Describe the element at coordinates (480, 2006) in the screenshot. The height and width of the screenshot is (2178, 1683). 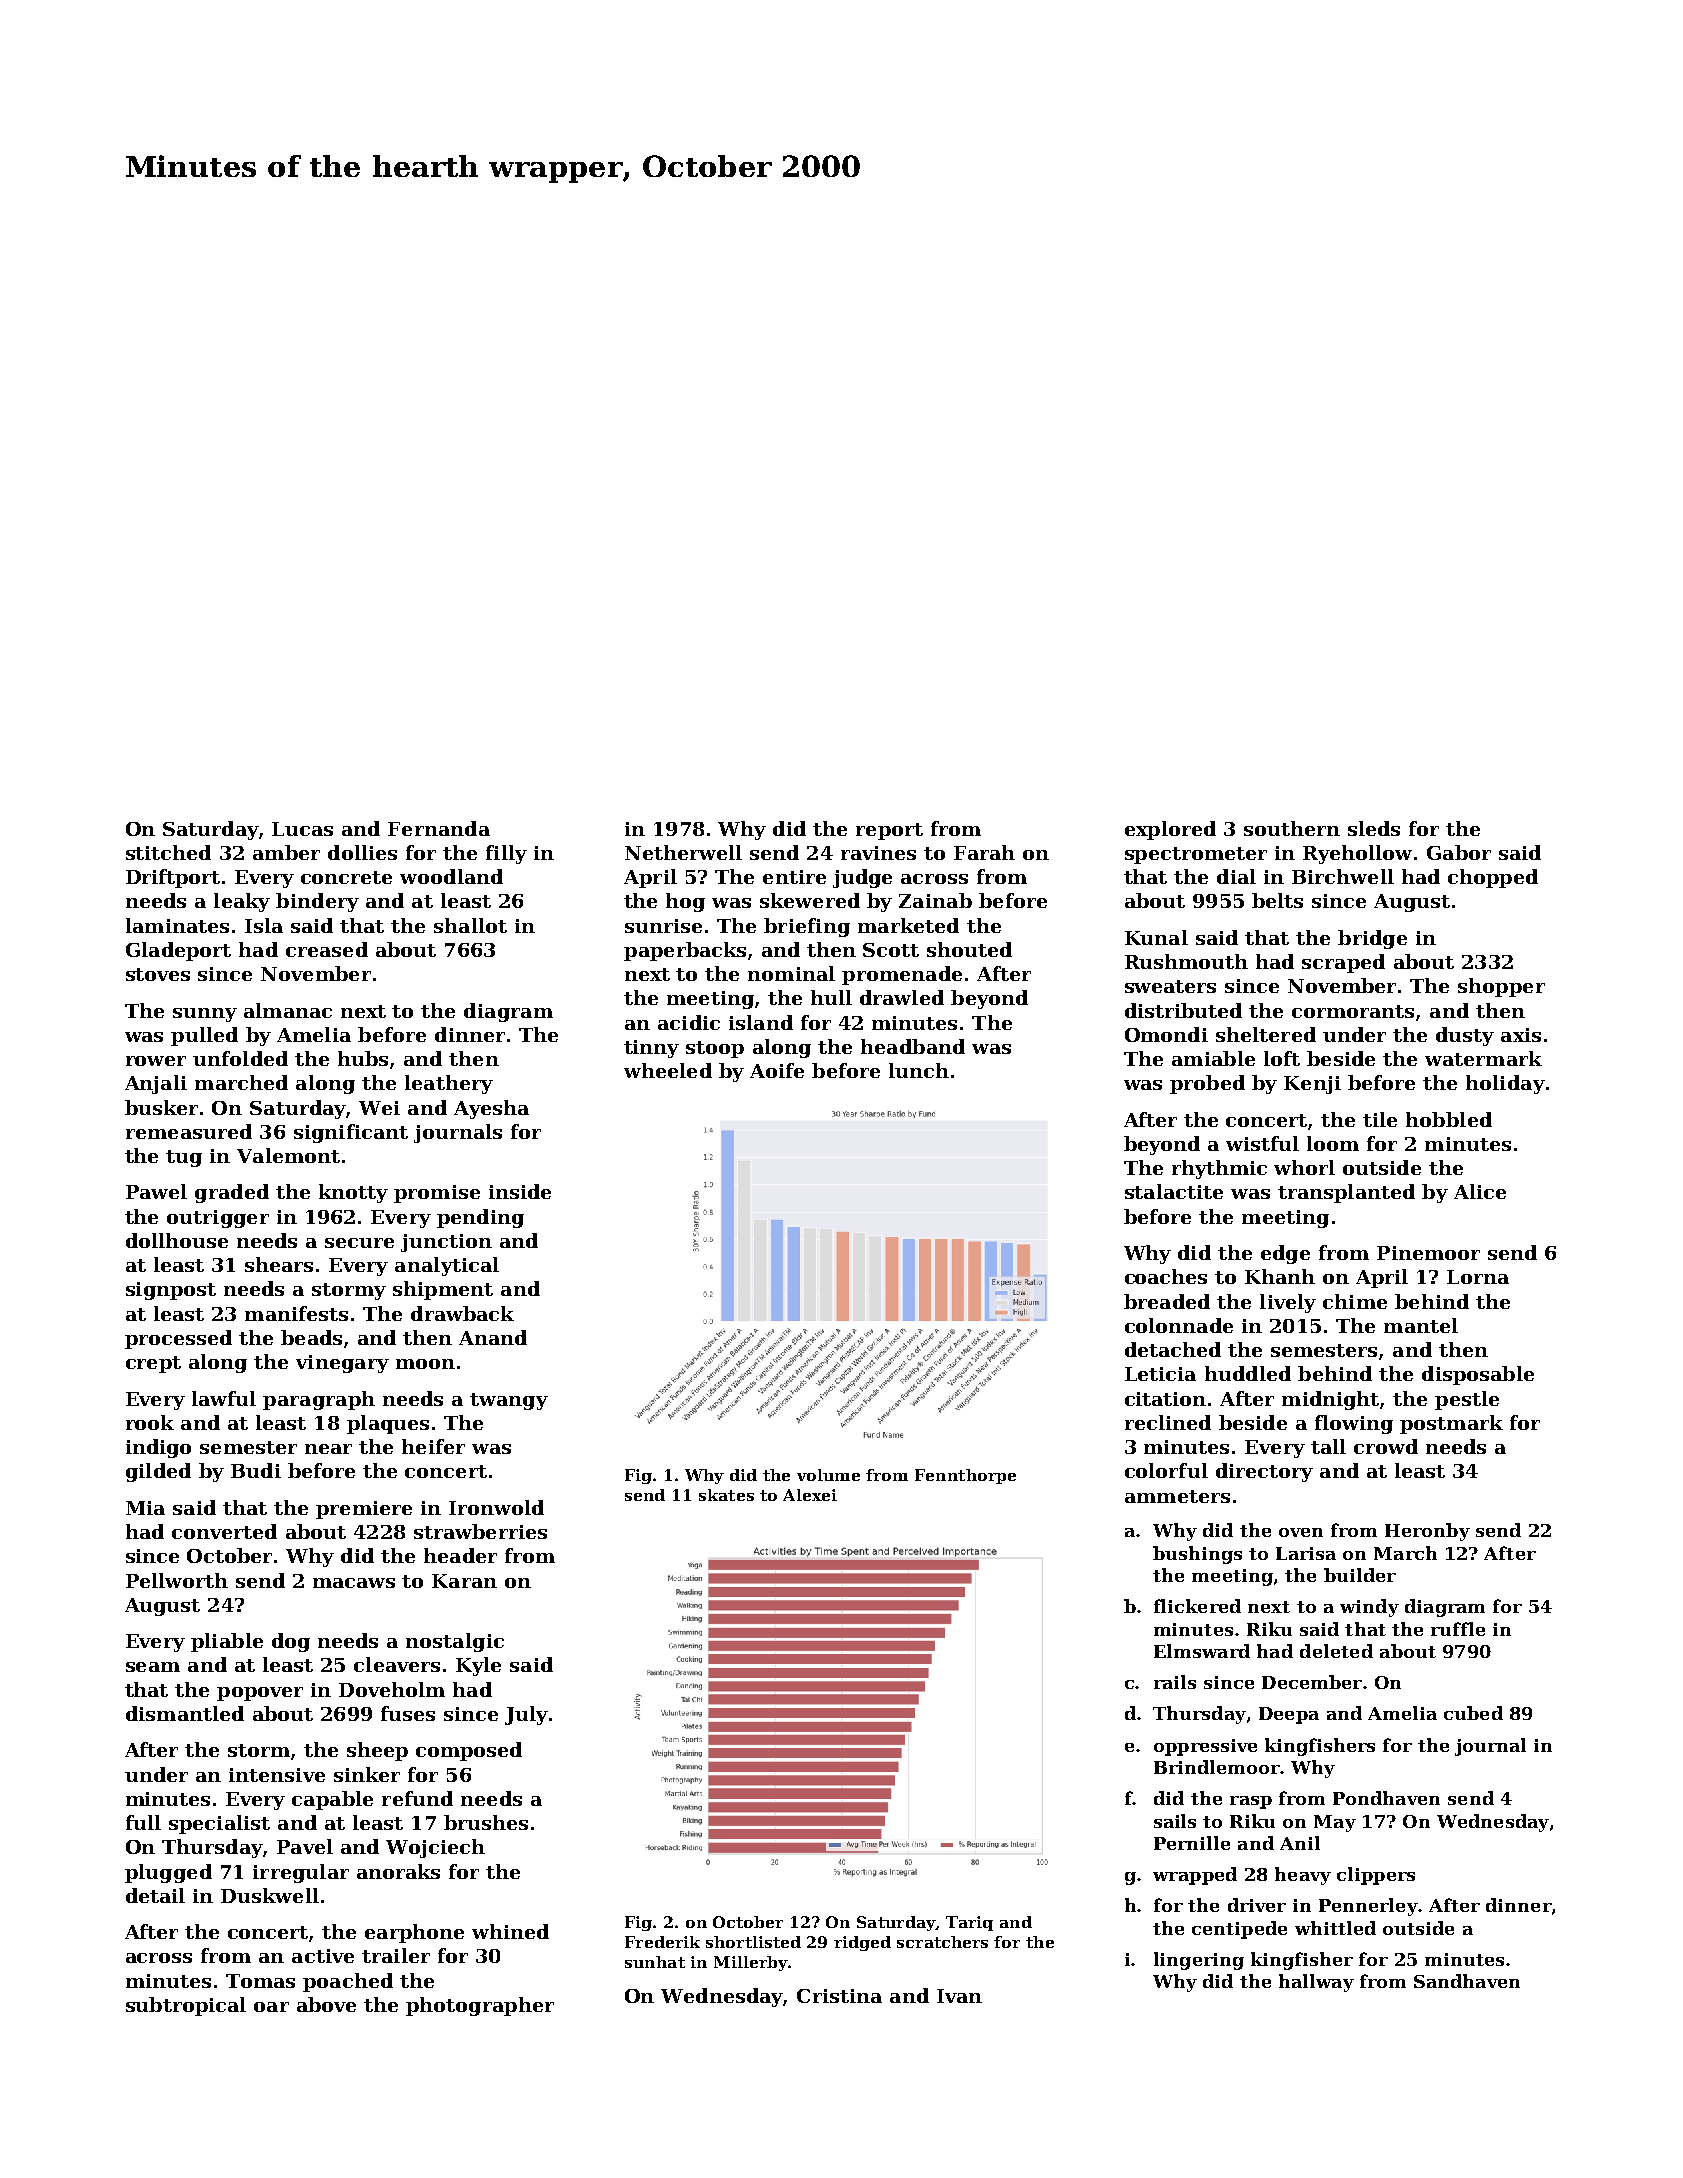
I see `photographer` at that location.
